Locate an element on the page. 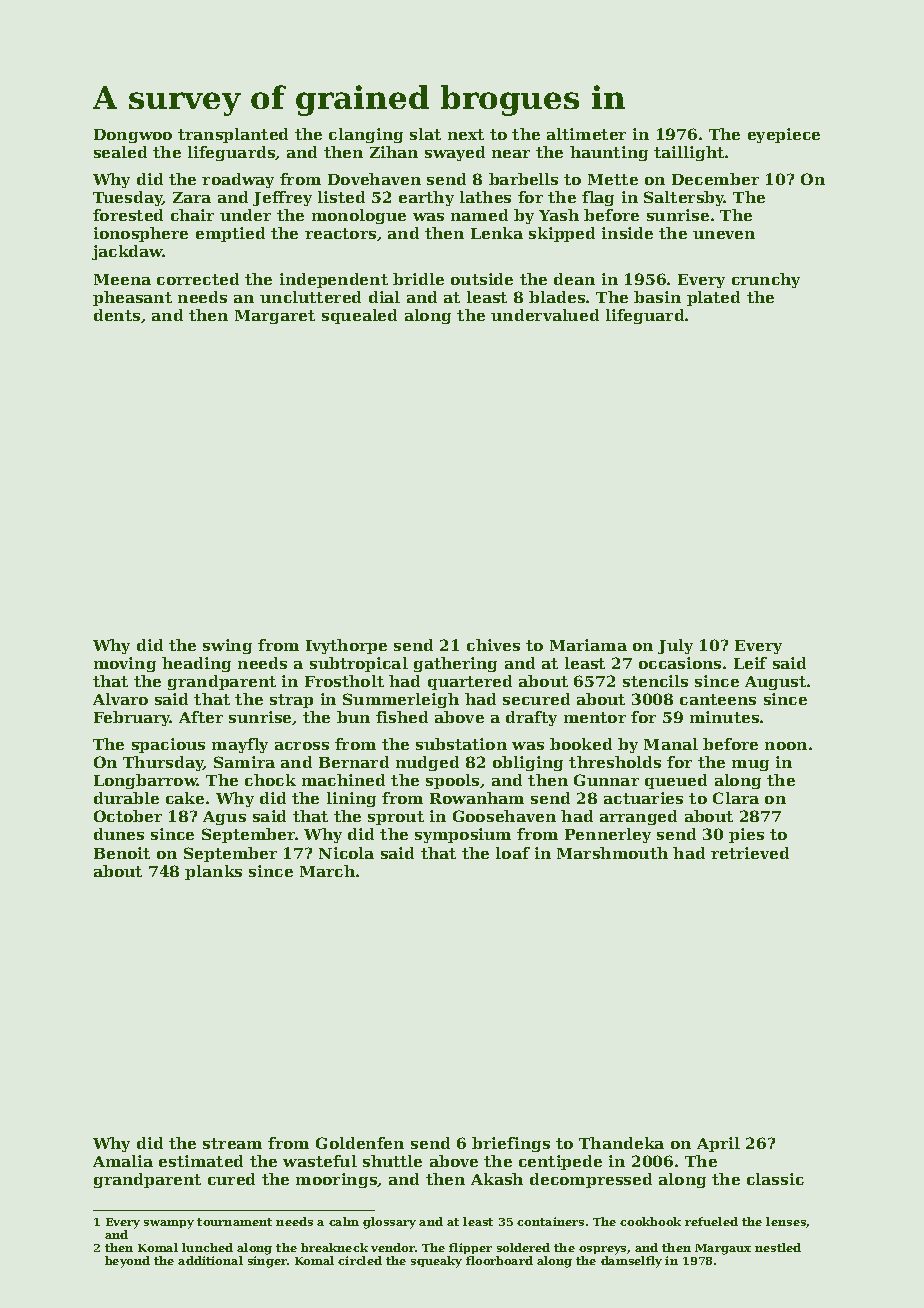 This page has height=1308, width=924. Ivythorpe is located at coordinates (346, 646).
